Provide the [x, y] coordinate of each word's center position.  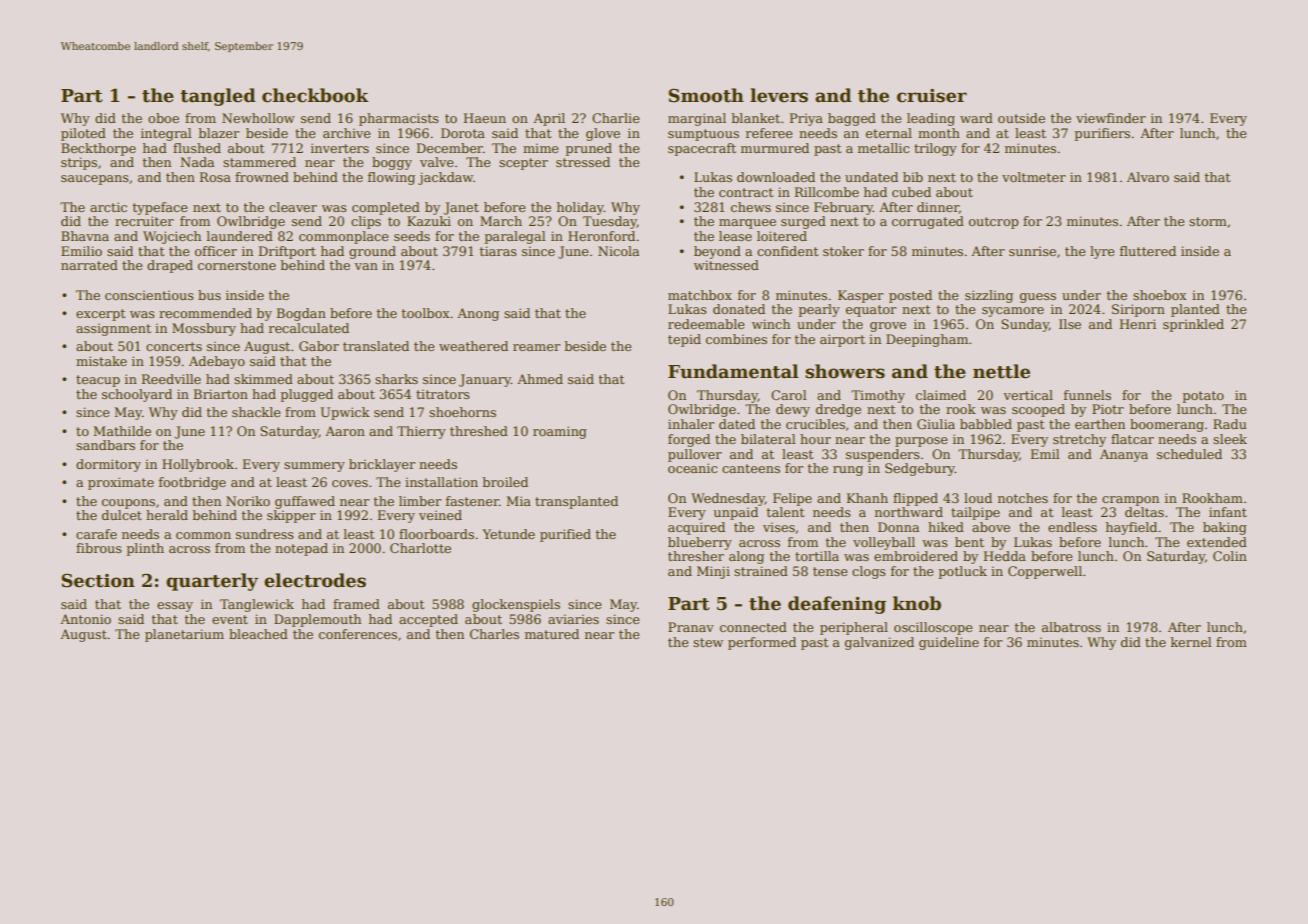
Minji [713, 572]
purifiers [1102, 134]
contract [746, 192]
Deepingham [927, 340]
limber [420, 501]
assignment [113, 329]
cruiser [932, 96]
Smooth [706, 95]
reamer [536, 347]
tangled [218, 97]
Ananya [1124, 455]
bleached [258, 634]
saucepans [94, 180]
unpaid [735, 513]
